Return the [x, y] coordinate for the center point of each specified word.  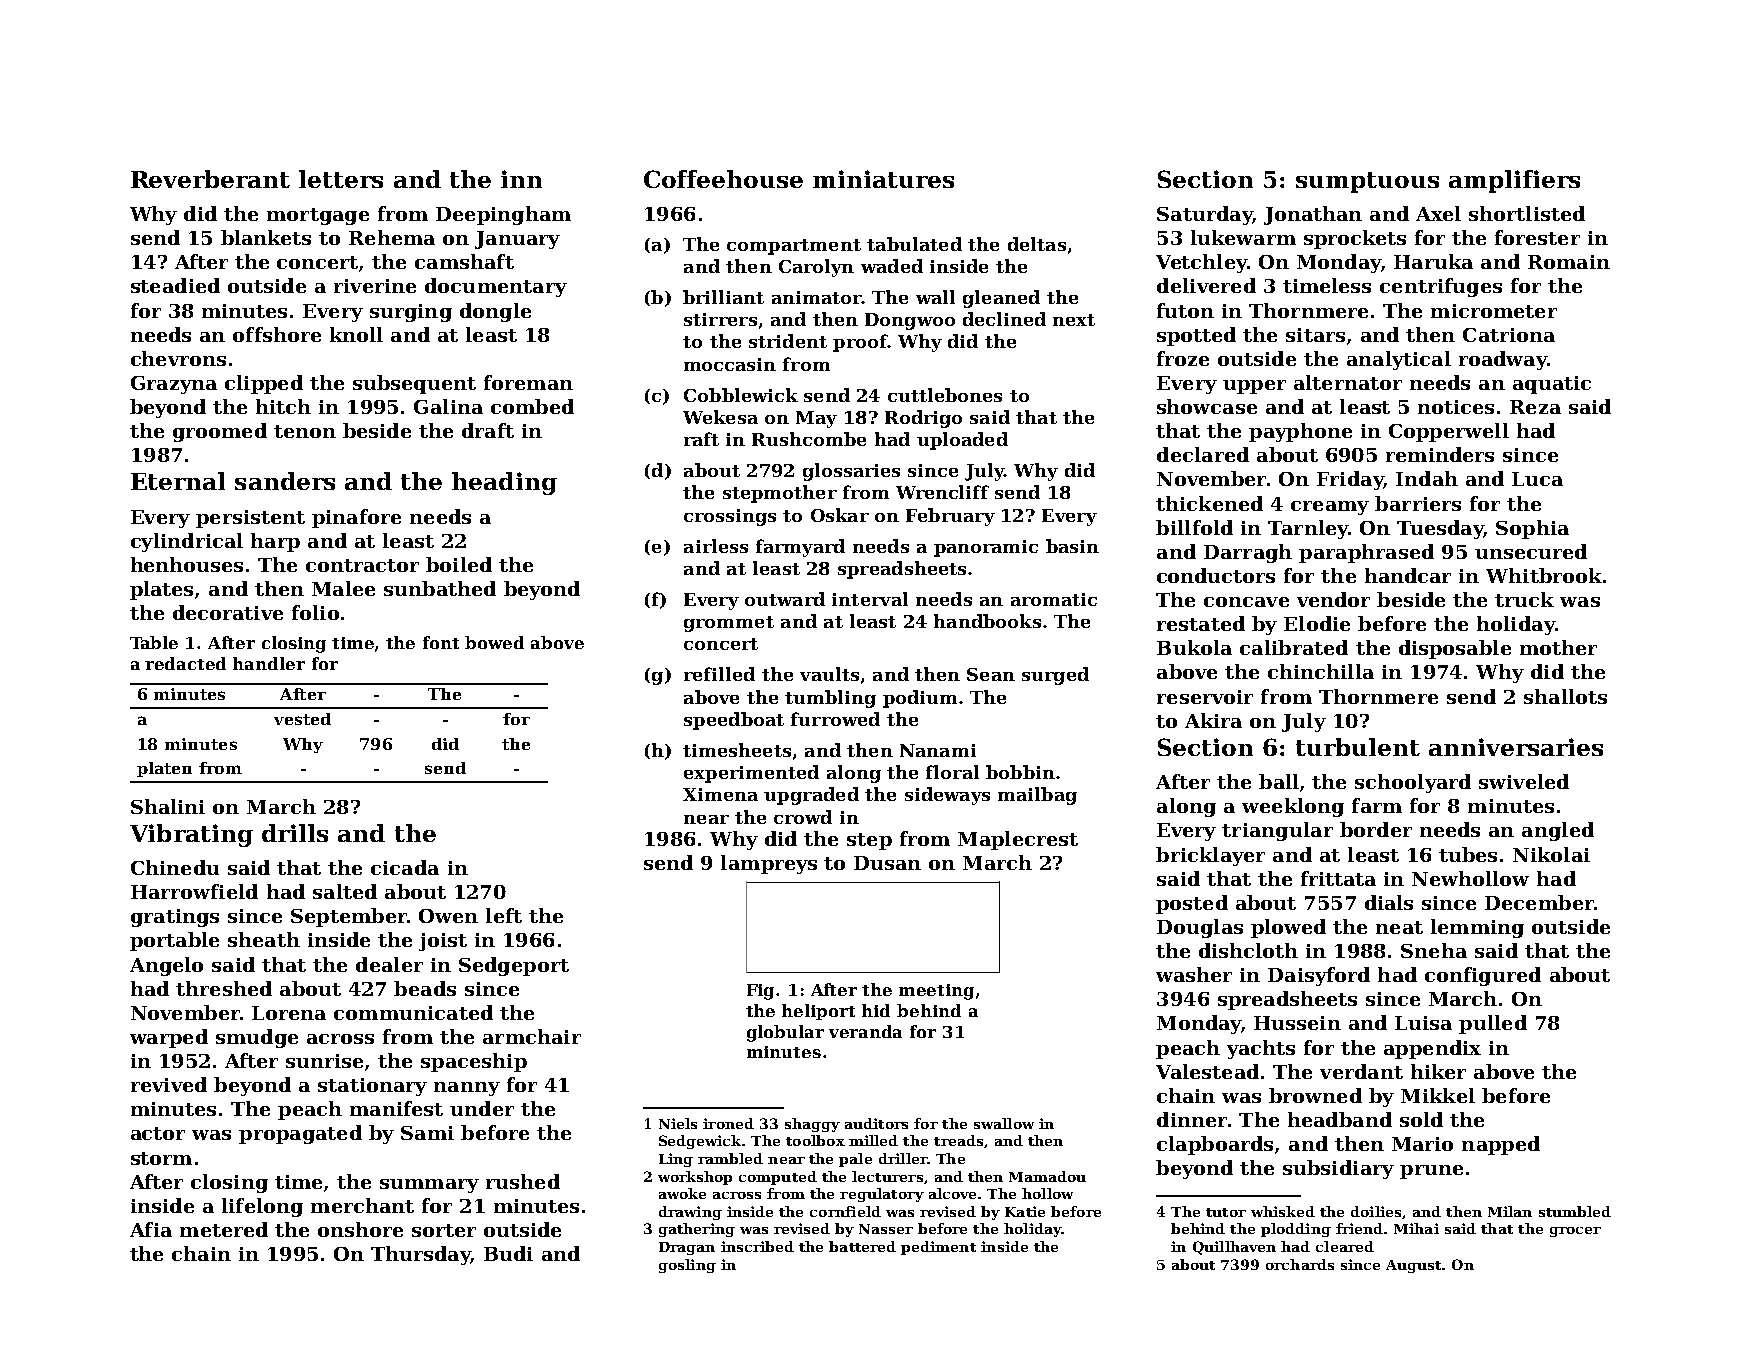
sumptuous [1367, 182]
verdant [1361, 1071]
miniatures [883, 179]
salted [345, 891]
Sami [427, 1133]
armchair [532, 1036]
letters [341, 179]
